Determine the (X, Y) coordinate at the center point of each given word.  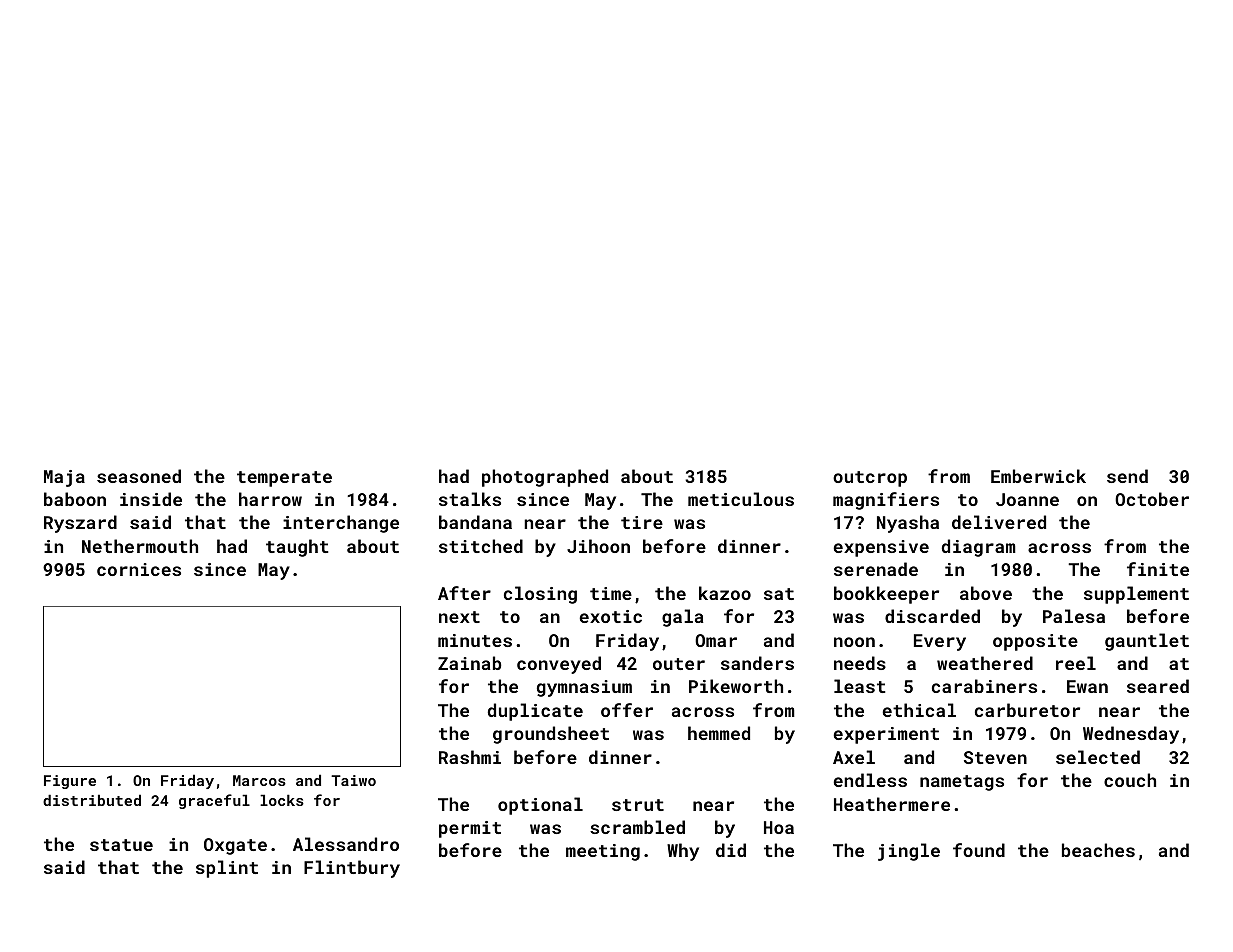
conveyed (559, 665)
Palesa (1074, 616)
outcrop (870, 479)
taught (297, 548)
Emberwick (1038, 476)
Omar (716, 640)
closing (540, 595)
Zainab (469, 663)
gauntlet (1147, 642)
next (459, 617)
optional (540, 806)
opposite (1035, 642)
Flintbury (352, 869)
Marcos (259, 780)
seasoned (139, 476)
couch (1130, 780)
